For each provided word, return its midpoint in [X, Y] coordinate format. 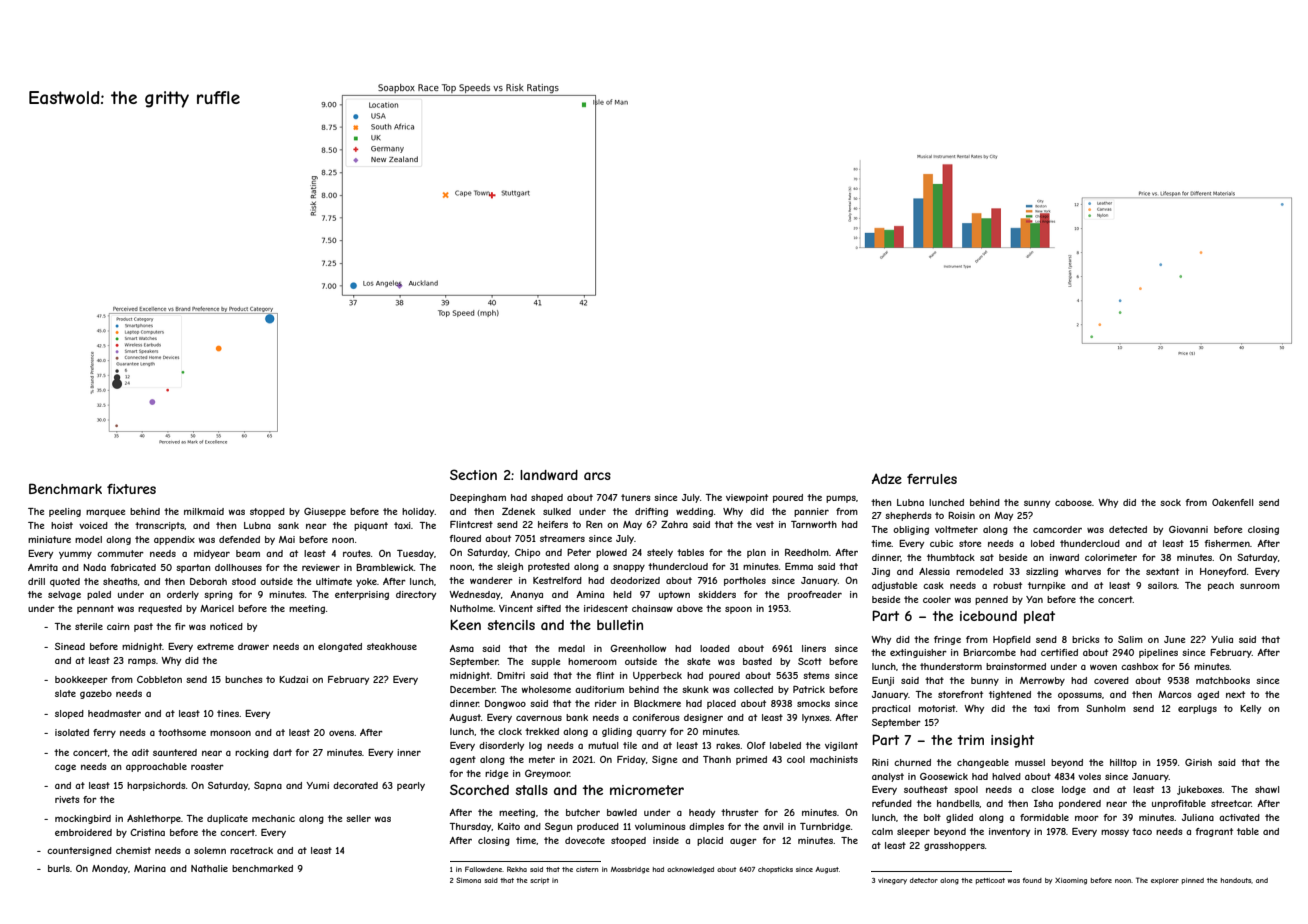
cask [933, 585]
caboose [1073, 502]
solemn [210, 850]
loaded [715, 648]
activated [1239, 817]
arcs [597, 476]
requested [160, 609]
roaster [207, 766]
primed [751, 760]
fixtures [131, 489]
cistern [587, 869]
